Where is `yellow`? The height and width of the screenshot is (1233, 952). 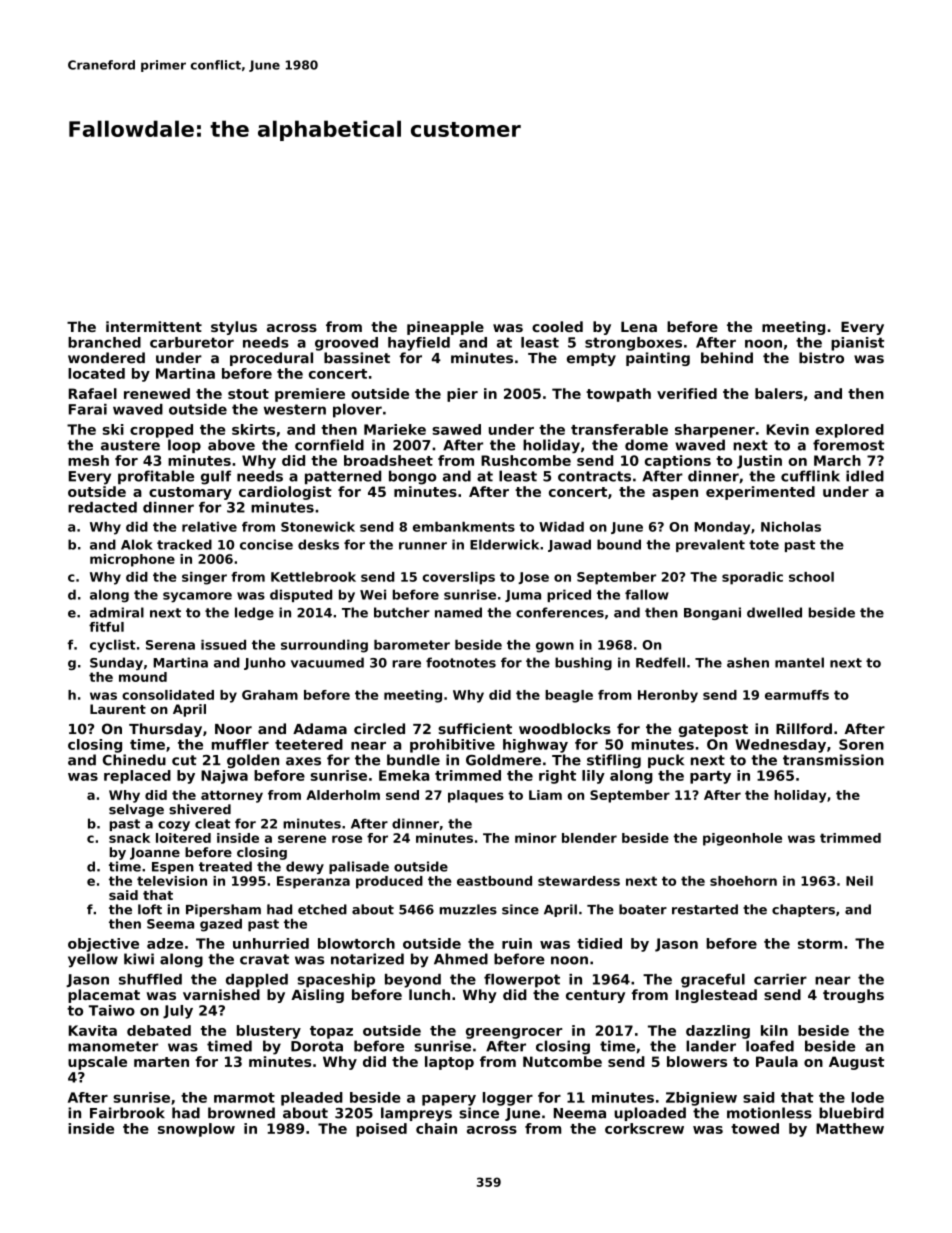 yellow is located at coordinates (93, 960).
